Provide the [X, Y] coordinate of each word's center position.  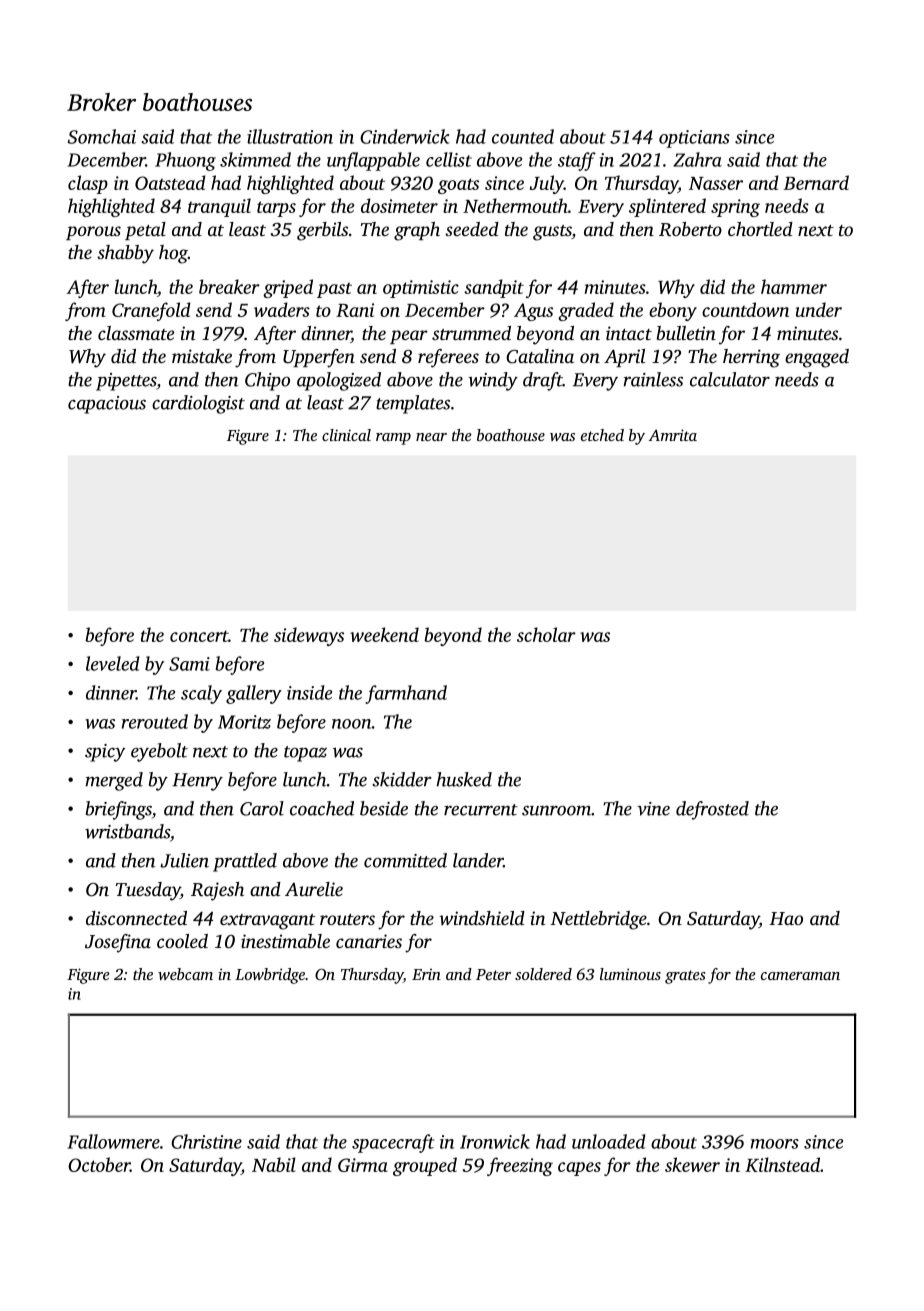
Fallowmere [113, 1141]
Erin [426, 974]
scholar [546, 634]
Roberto [690, 229]
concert [199, 636]
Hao [786, 918]
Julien [184, 860]
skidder [402, 779]
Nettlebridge [599, 920]
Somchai [102, 136]
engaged [817, 358]
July [547, 184]
